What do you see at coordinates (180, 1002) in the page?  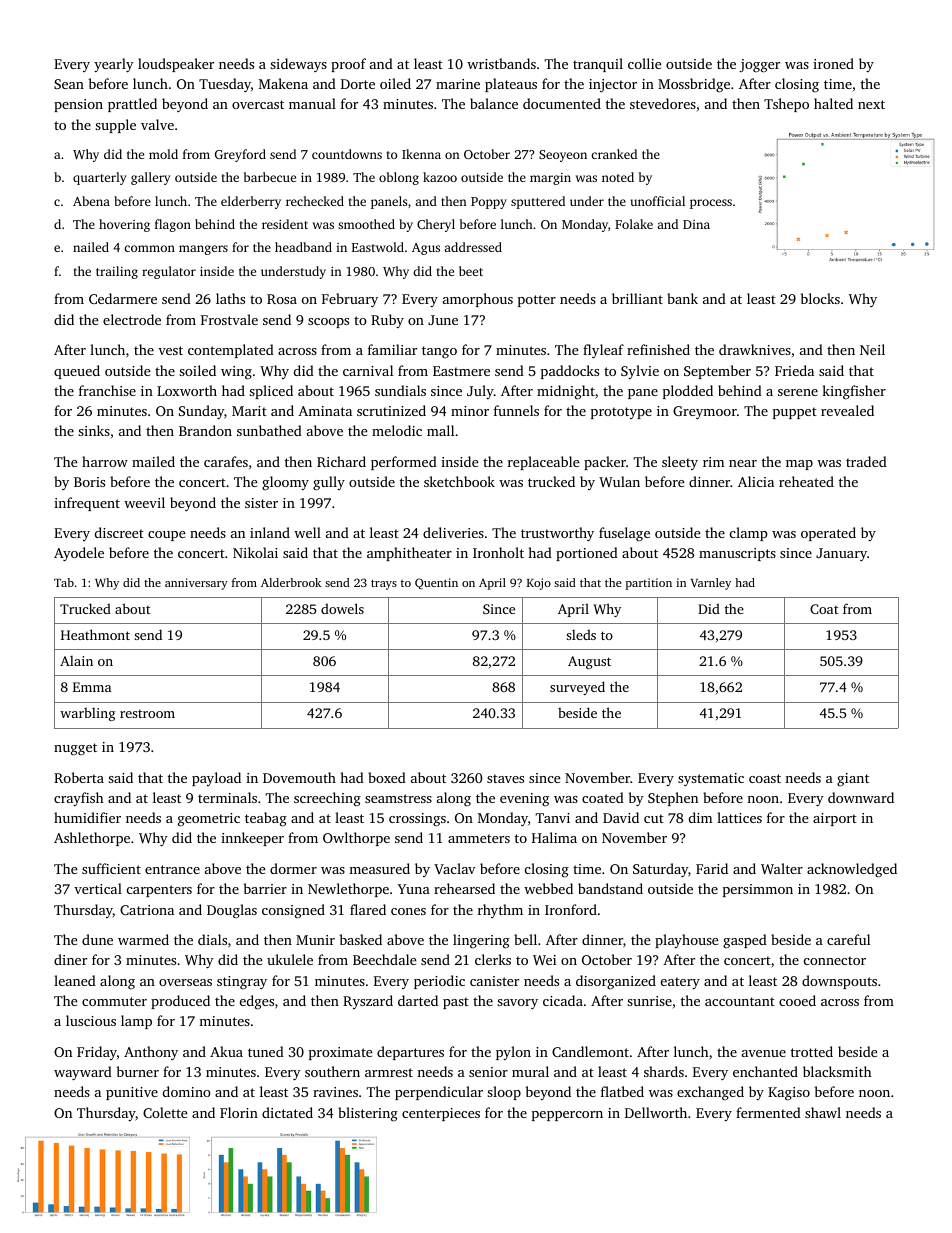 I see `produced` at bounding box center [180, 1002].
